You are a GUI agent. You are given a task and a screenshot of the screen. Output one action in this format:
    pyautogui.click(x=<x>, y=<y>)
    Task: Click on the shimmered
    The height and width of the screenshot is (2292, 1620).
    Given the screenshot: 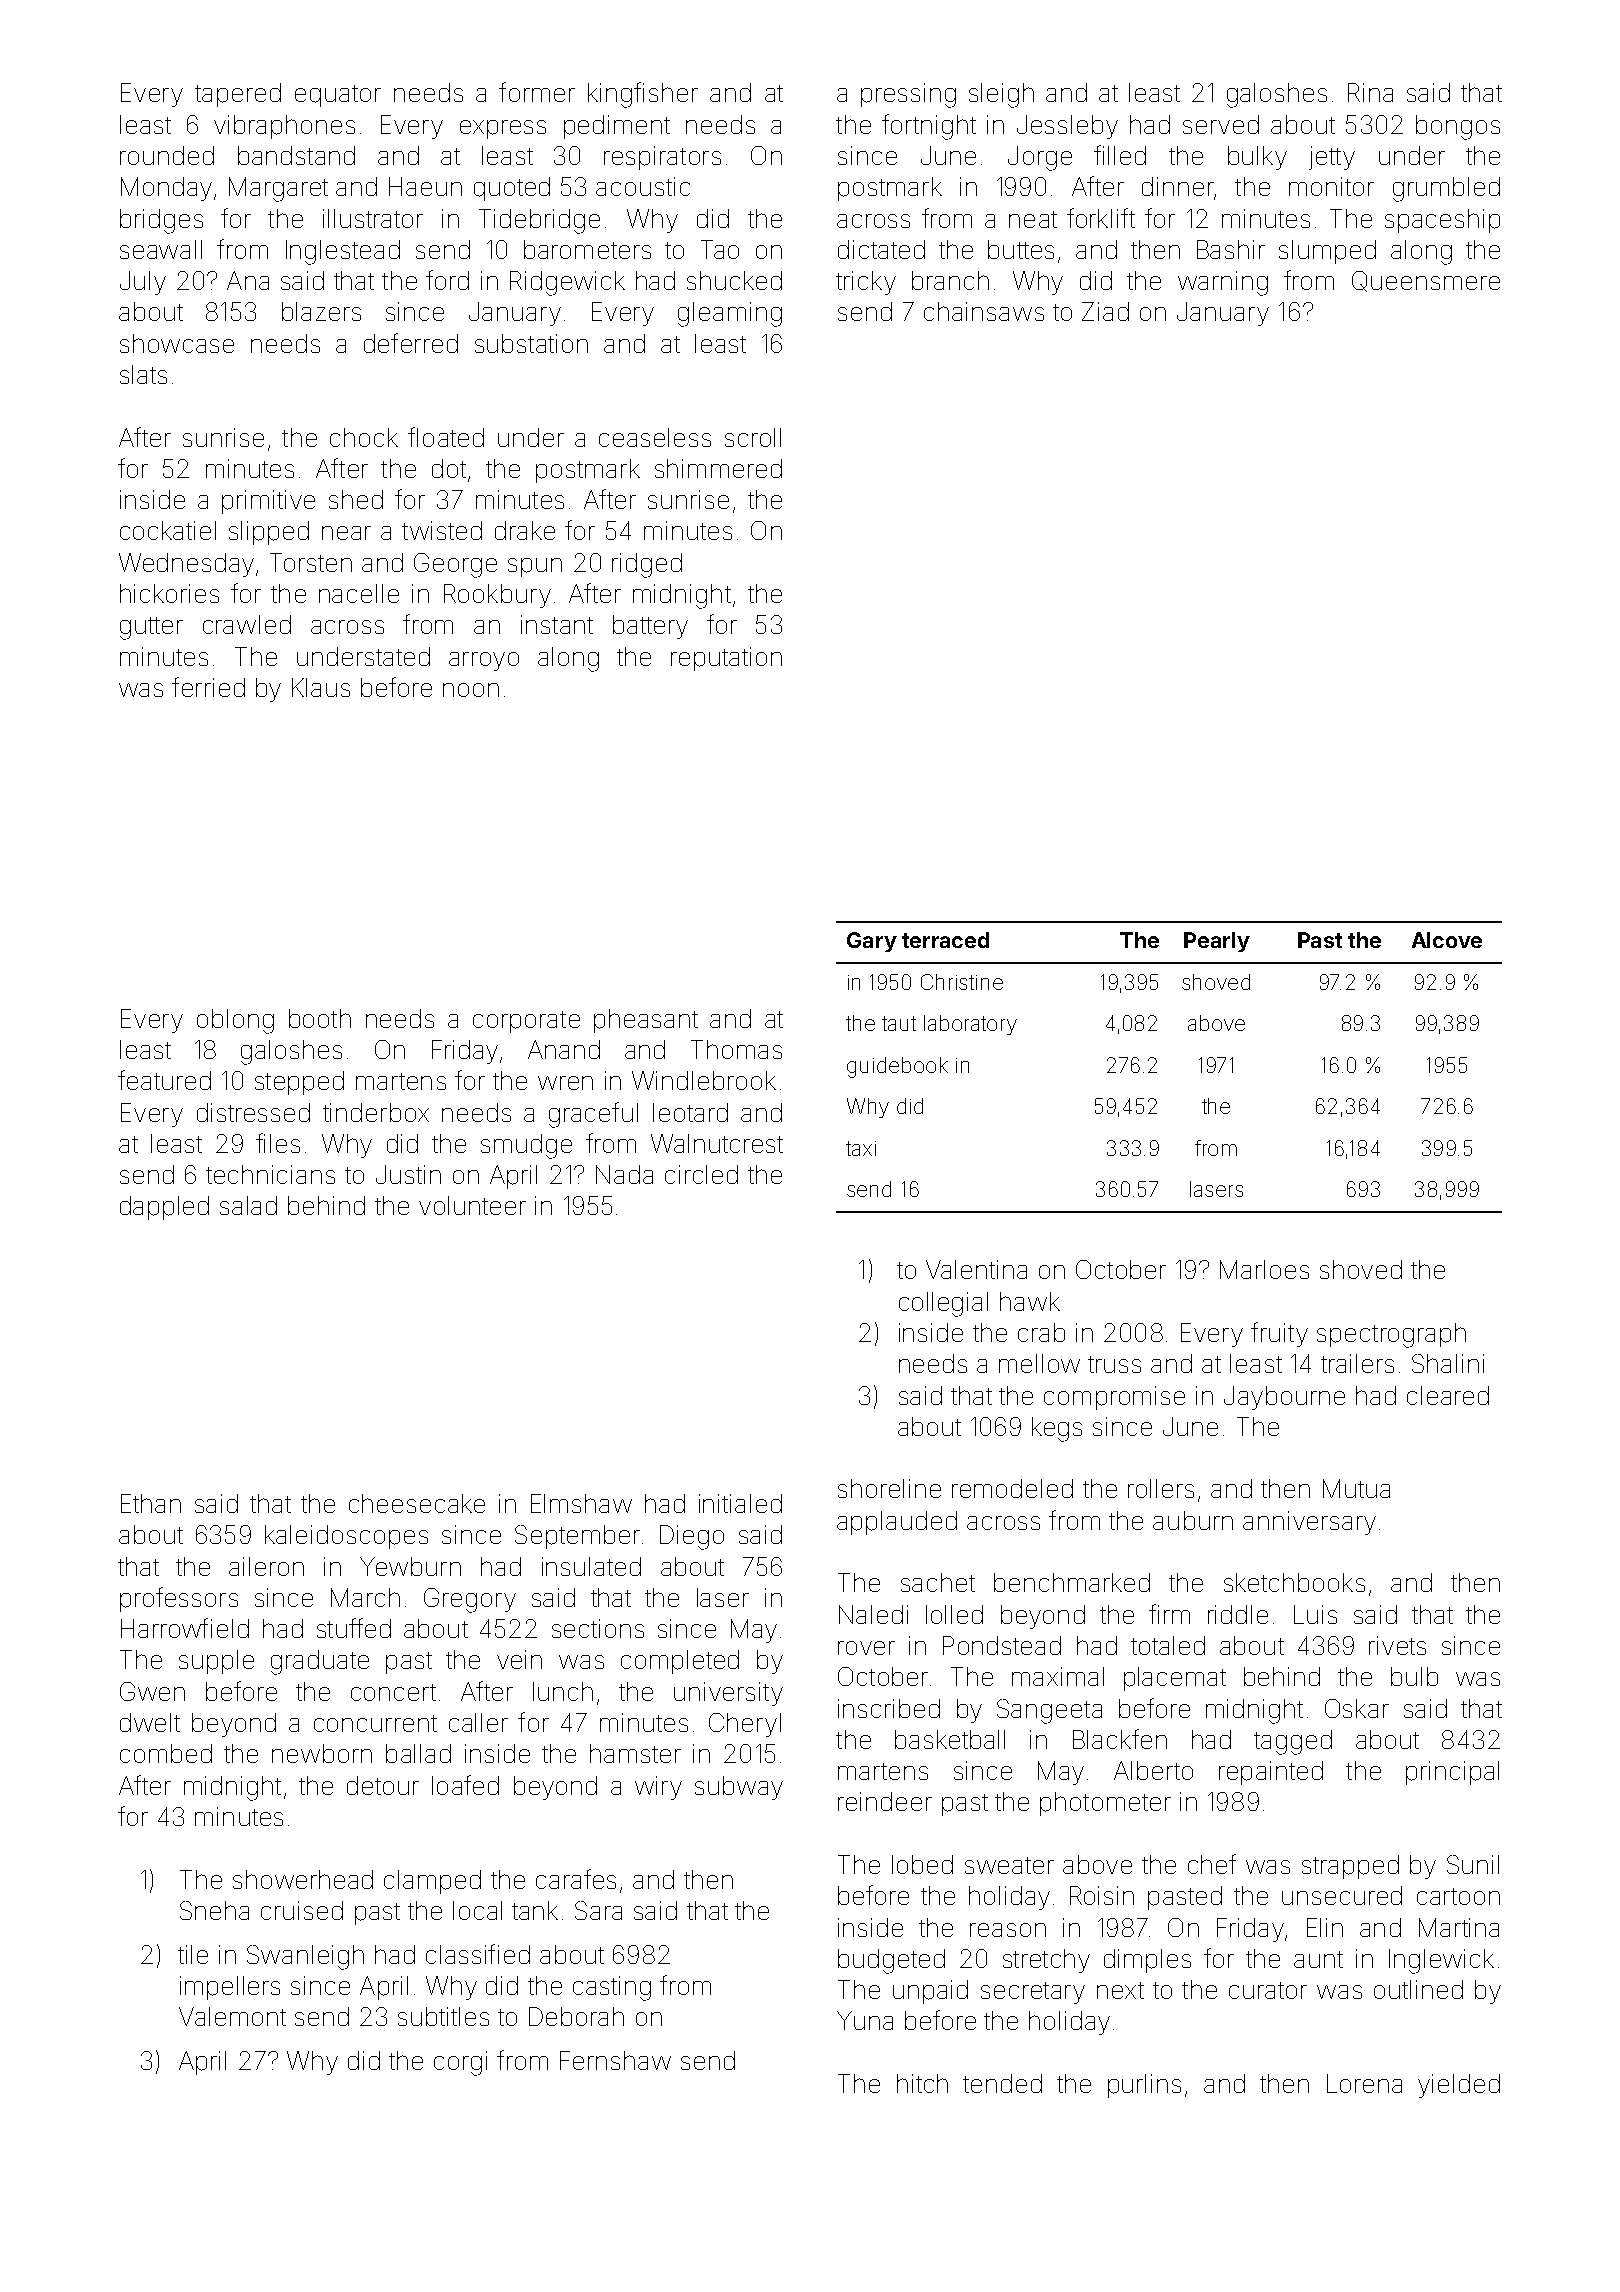 What is the action you would take?
    pyautogui.click(x=718, y=468)
